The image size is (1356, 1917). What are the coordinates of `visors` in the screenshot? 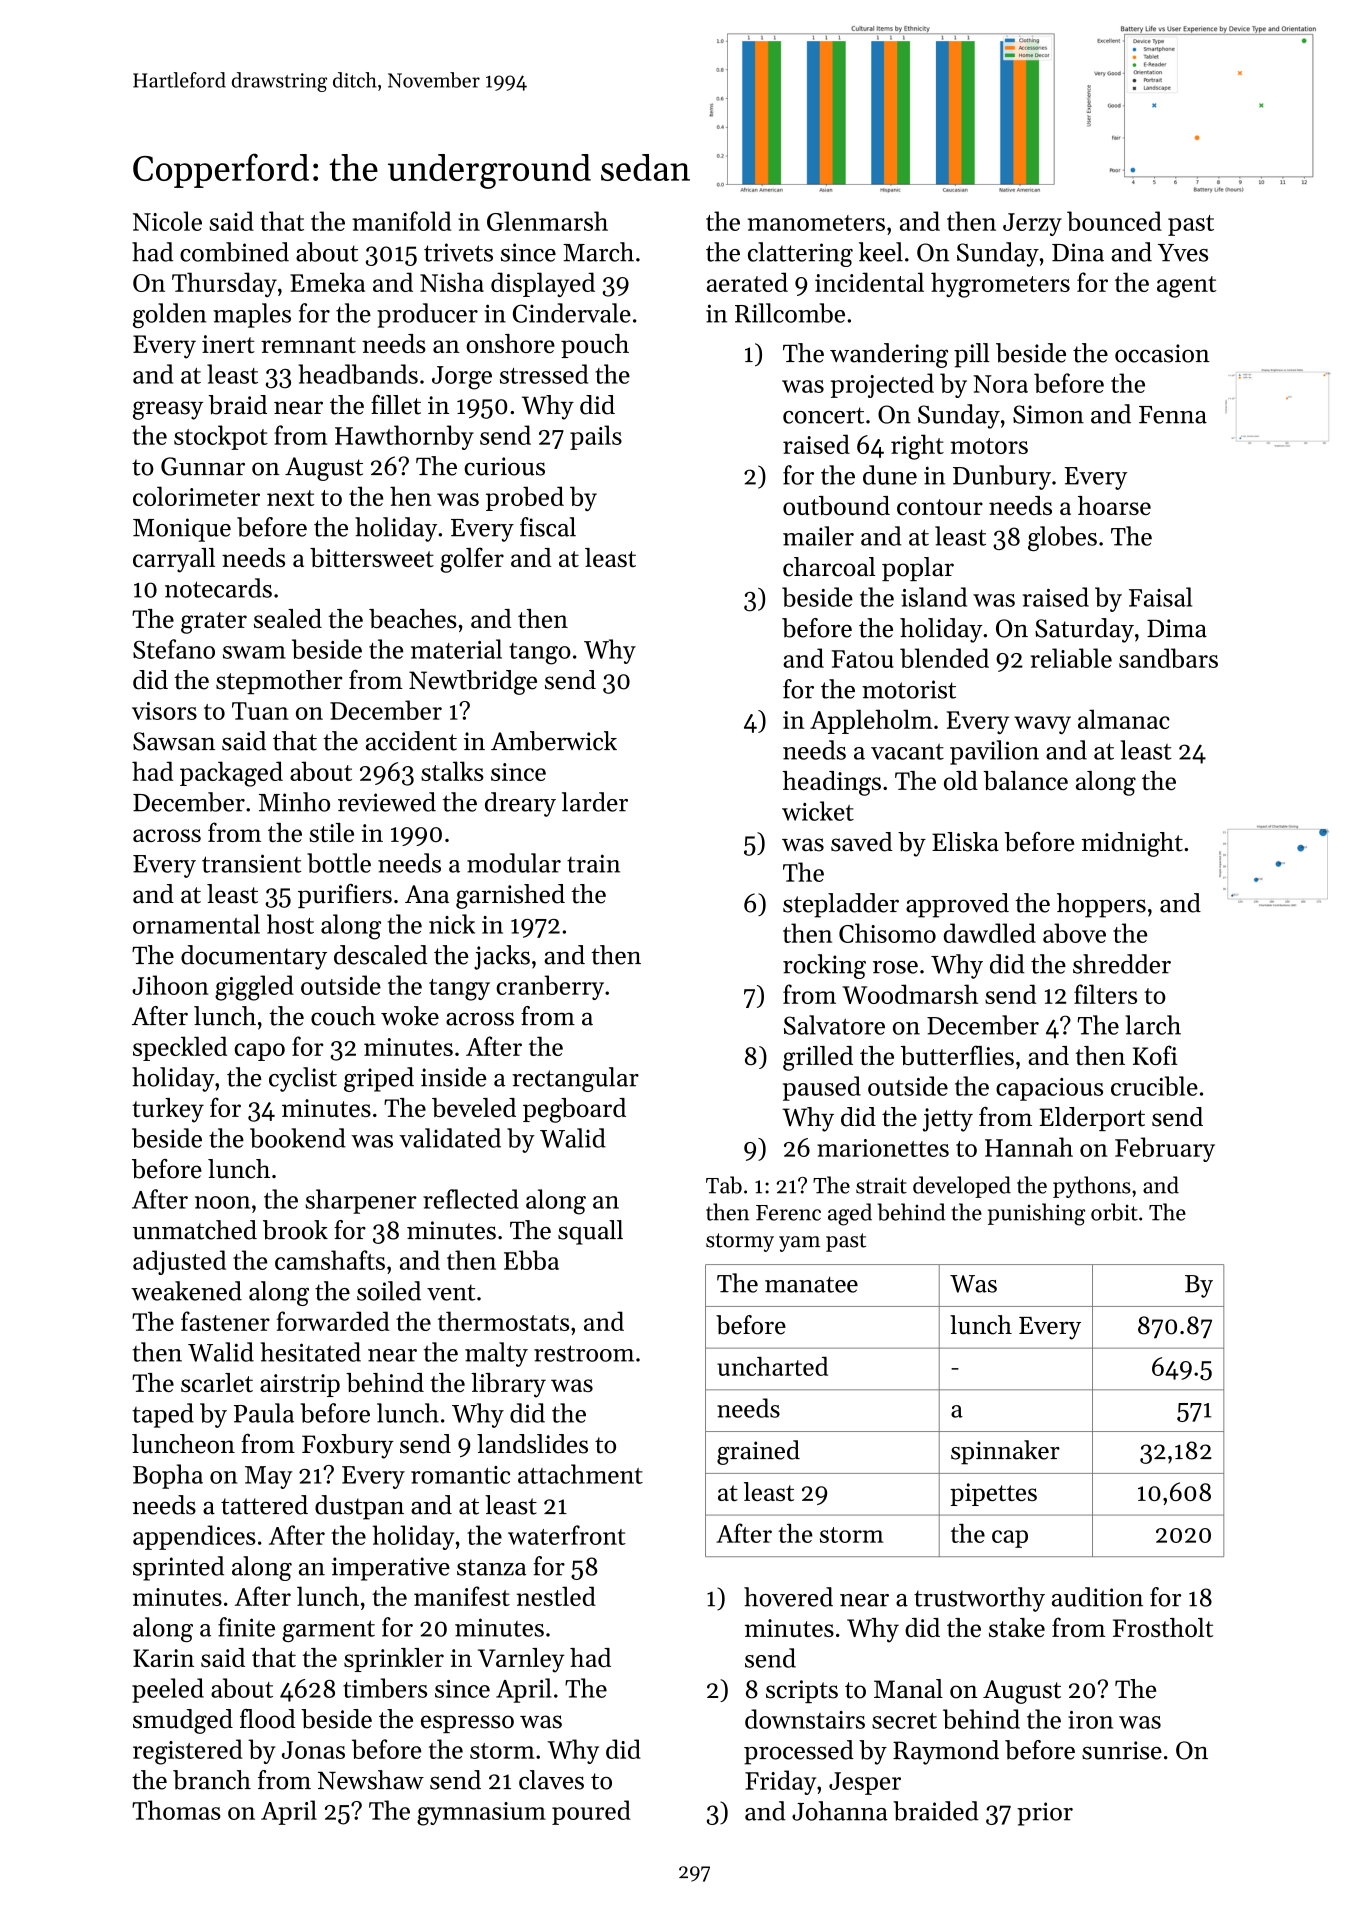 It's located at (164, 711).
